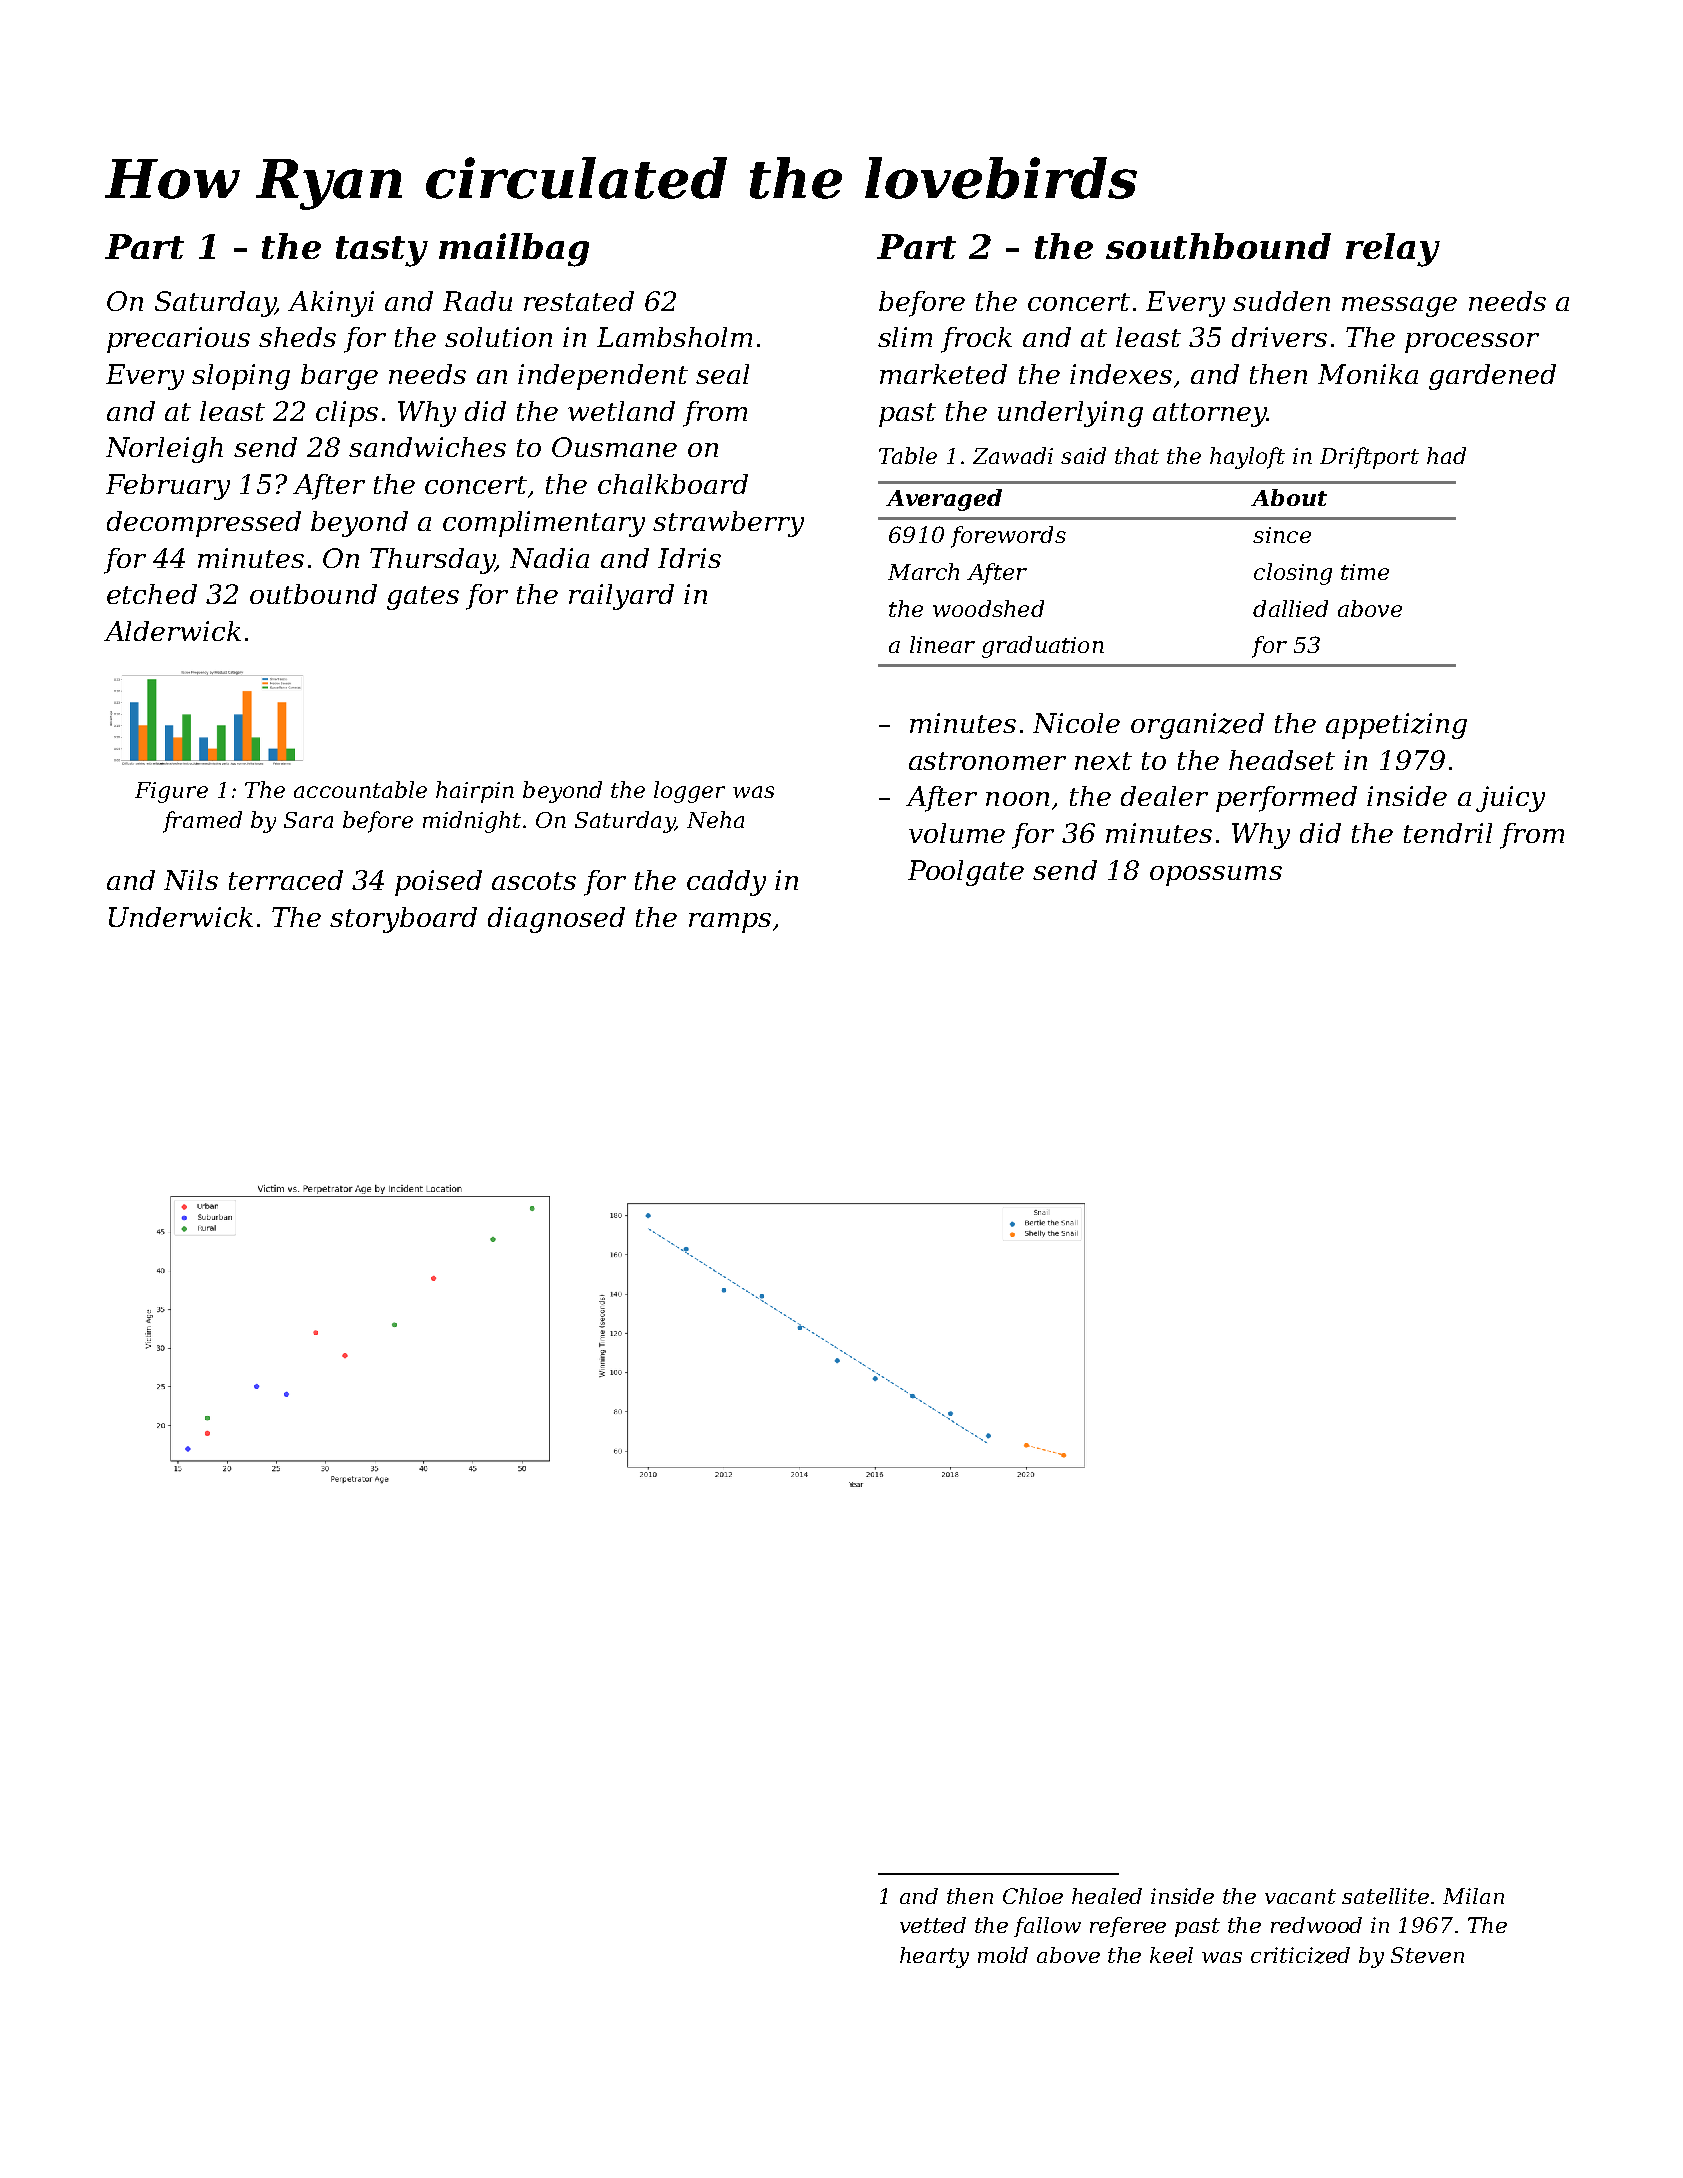 This page has width=1683, height=2178. Describe the element at coordinates (403, 920) in the page. I see `storyboard` at that location.
